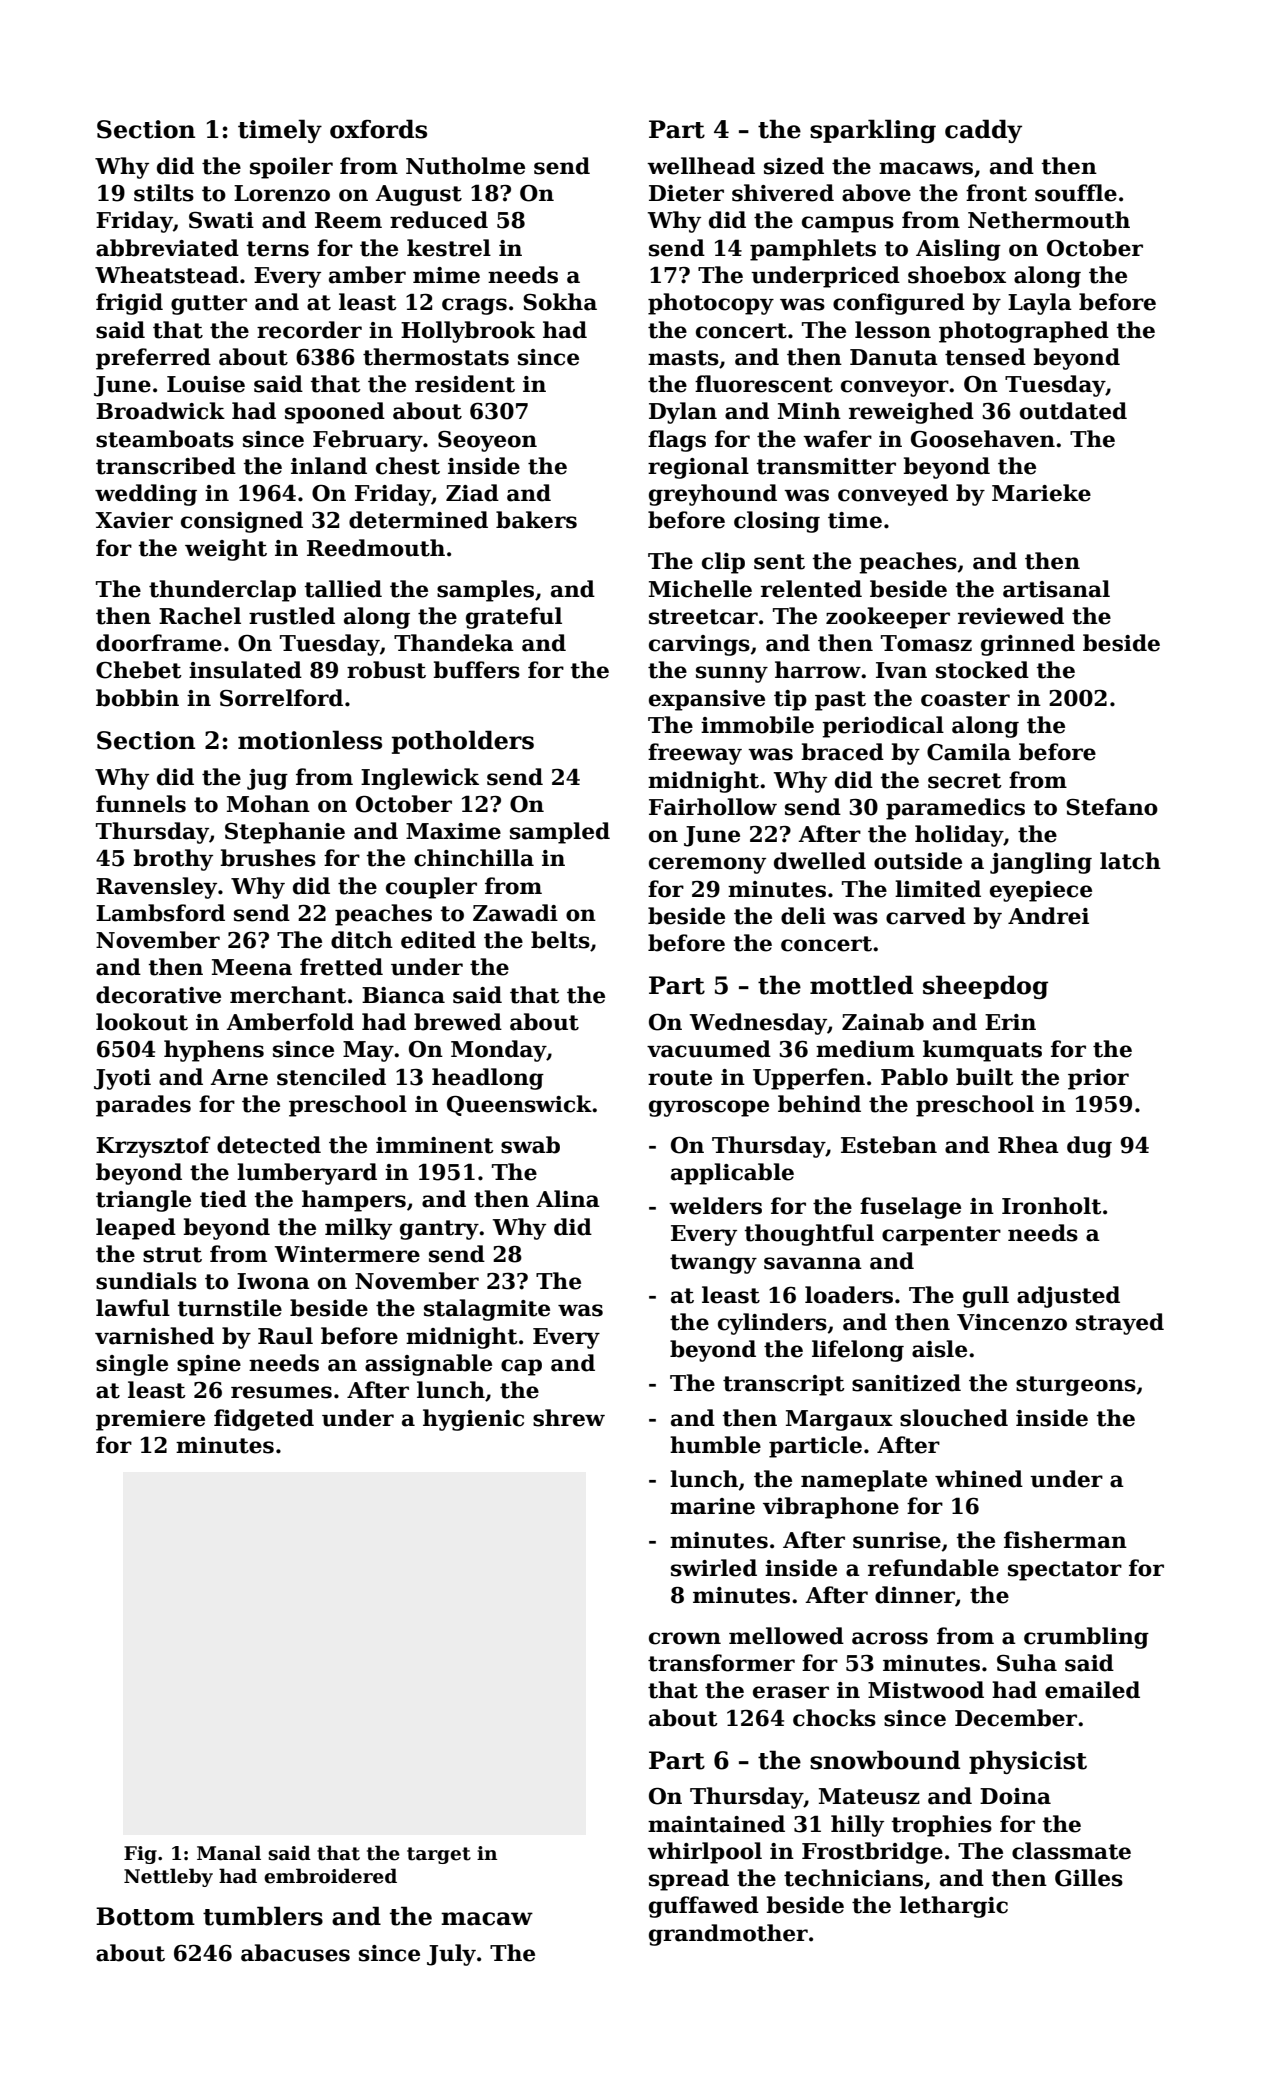 This page has height=2078, width=1262. I want to click on Wednesday, so click(758, 1024).
